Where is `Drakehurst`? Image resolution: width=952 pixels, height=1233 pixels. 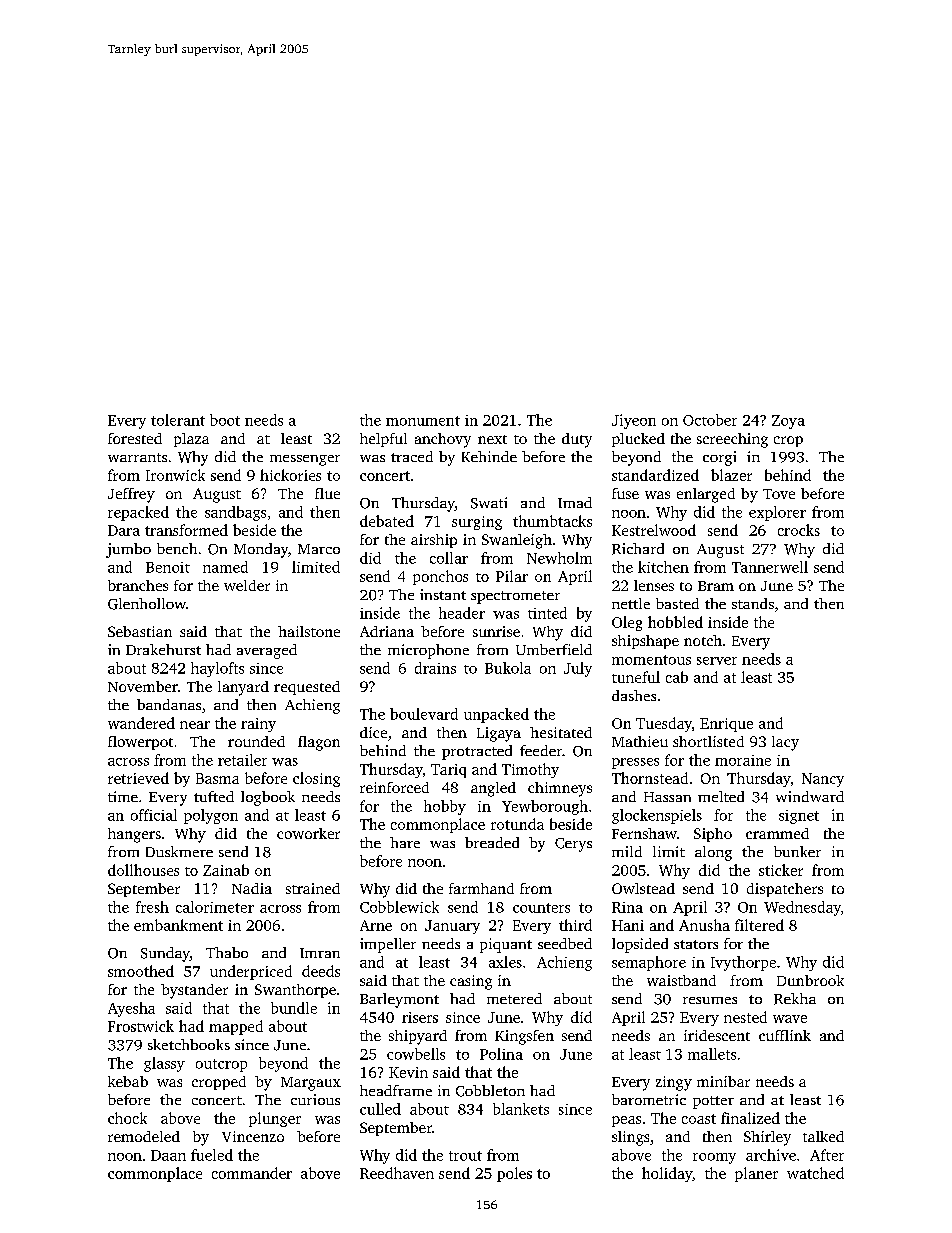 Drakehurst is located at coordinates (163, 649).
